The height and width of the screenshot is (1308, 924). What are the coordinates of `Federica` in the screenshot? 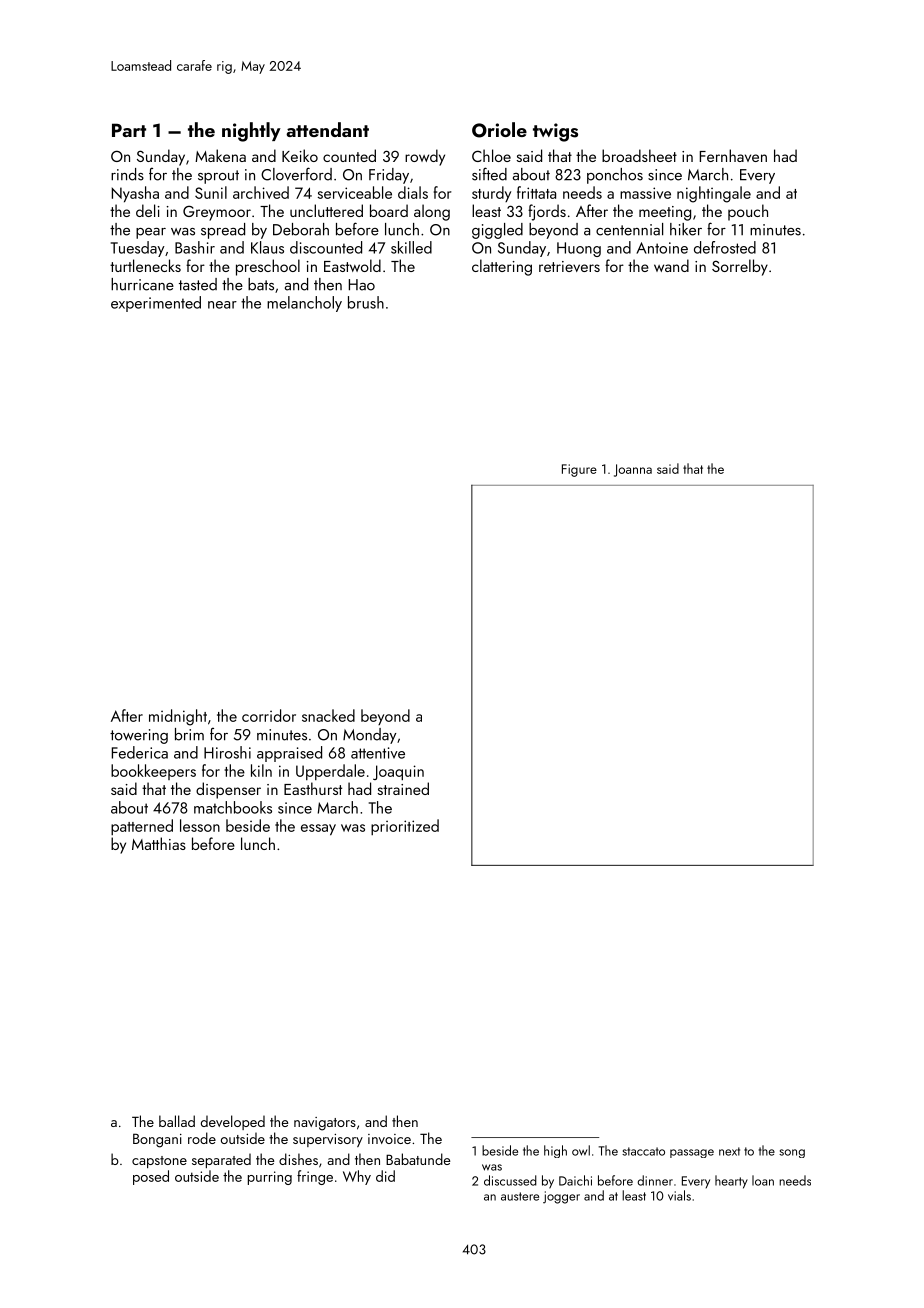 It's located at (140, 752).
